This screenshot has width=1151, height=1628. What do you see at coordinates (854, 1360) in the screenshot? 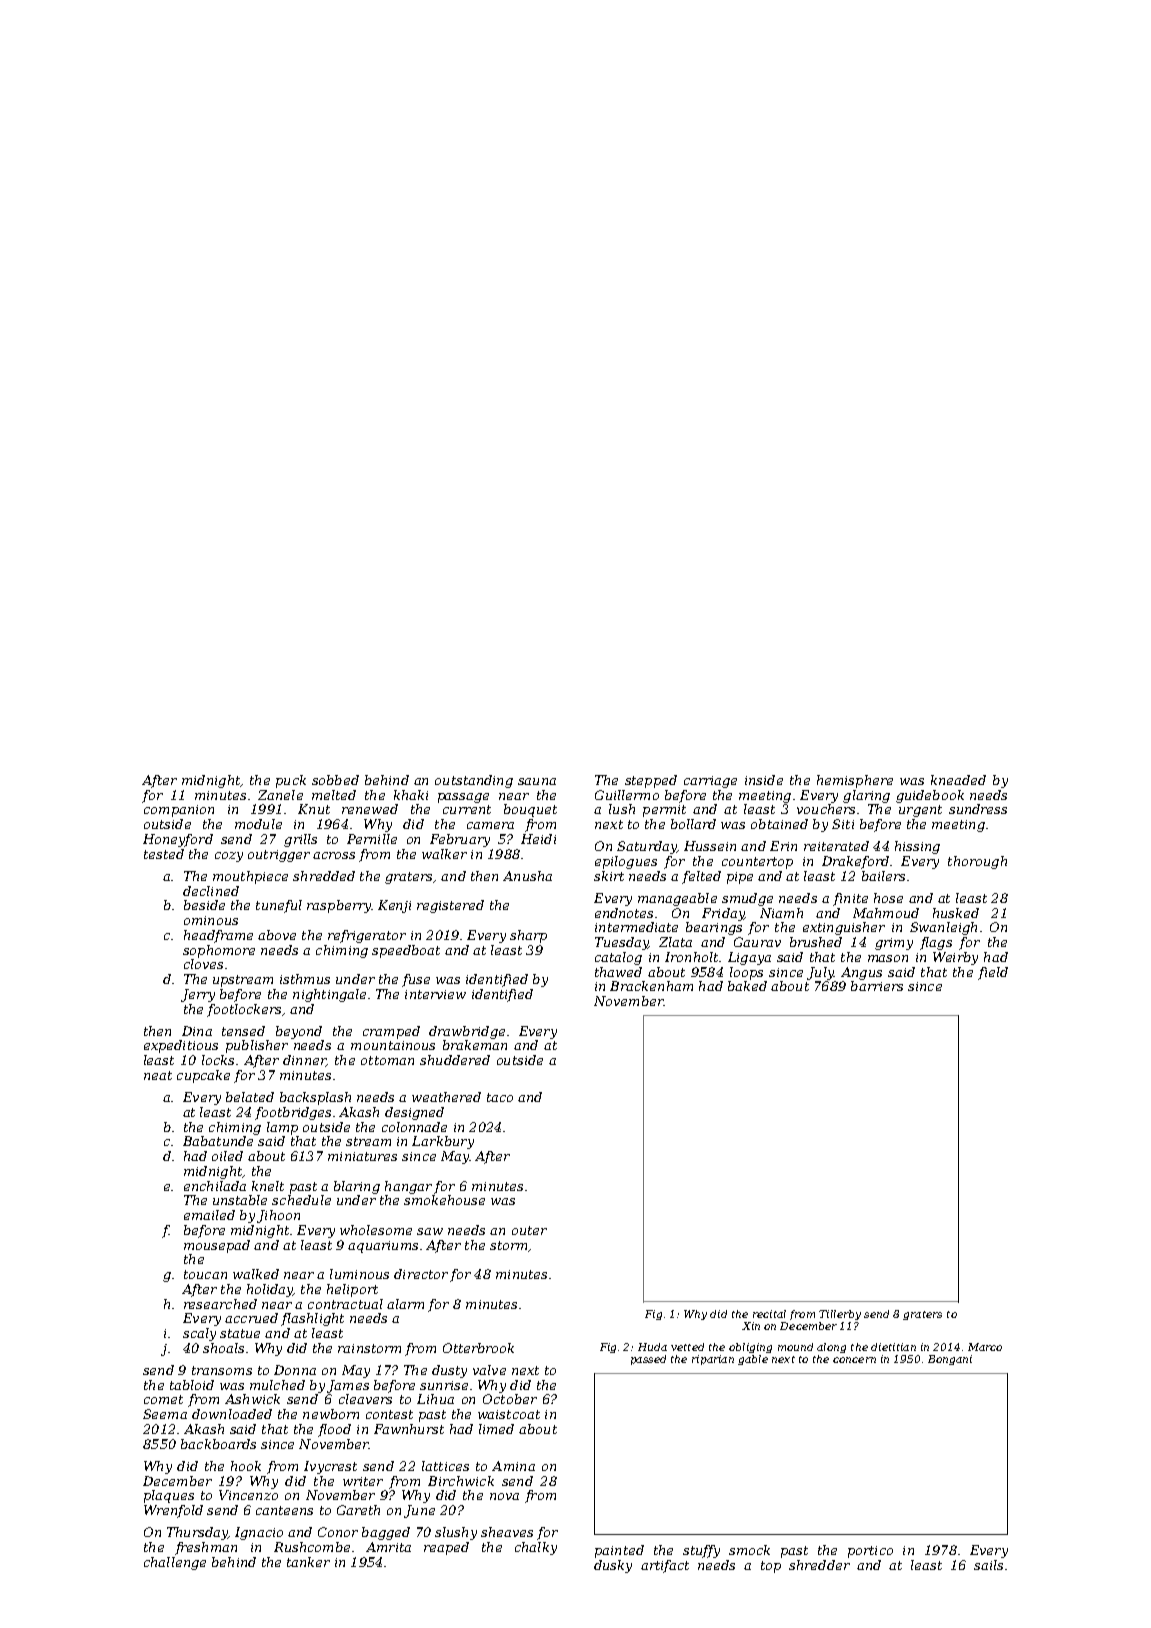
I see `concern` at bounding box center [854, 1360].
